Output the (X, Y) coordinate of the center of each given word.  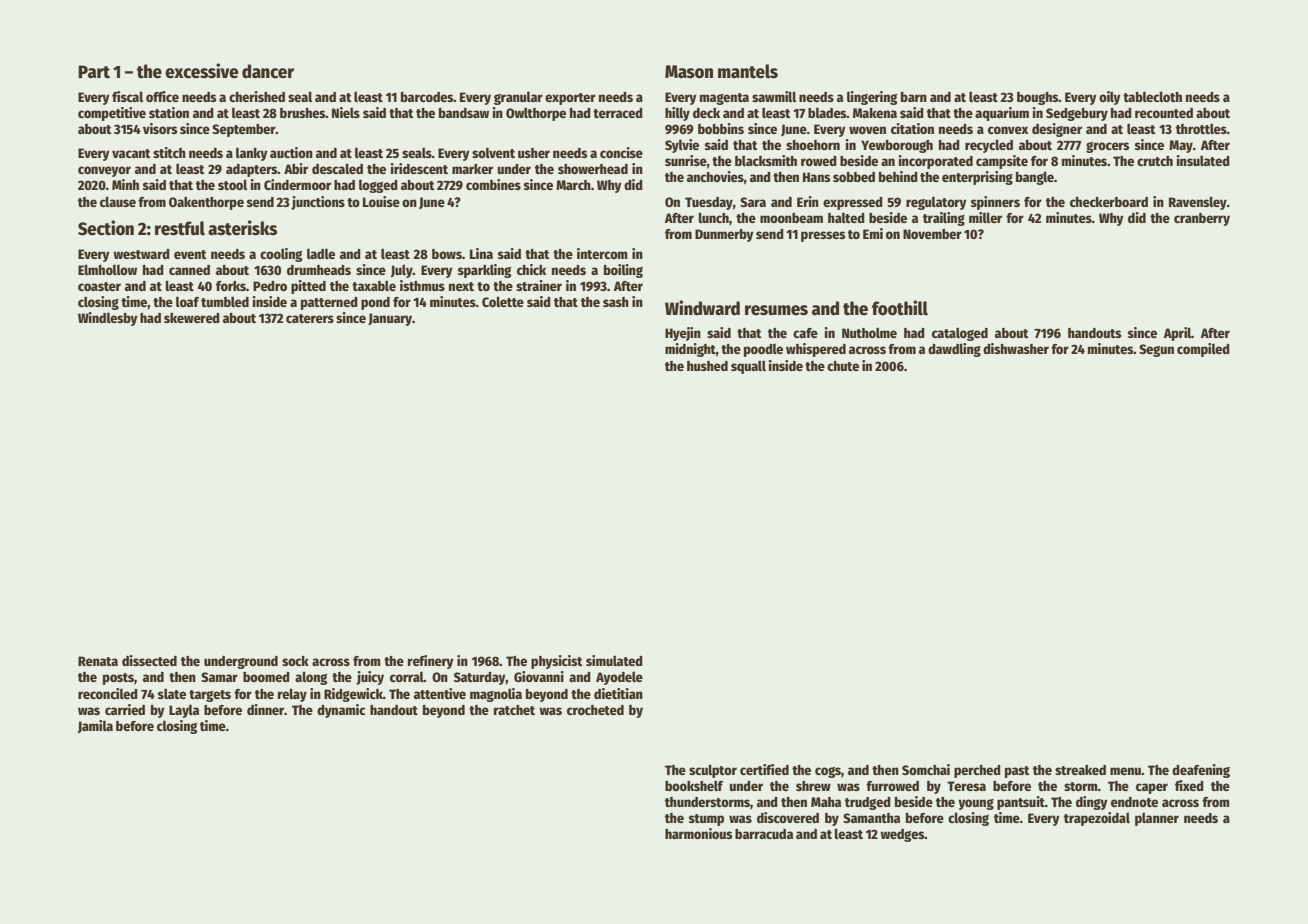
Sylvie (682, 146)
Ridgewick (353, 695)
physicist (557, 662)
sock (295, 661)
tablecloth (1152, 96)
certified (764, 769)
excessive (202, 71)
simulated (614, 660)
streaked (1080, 770)
